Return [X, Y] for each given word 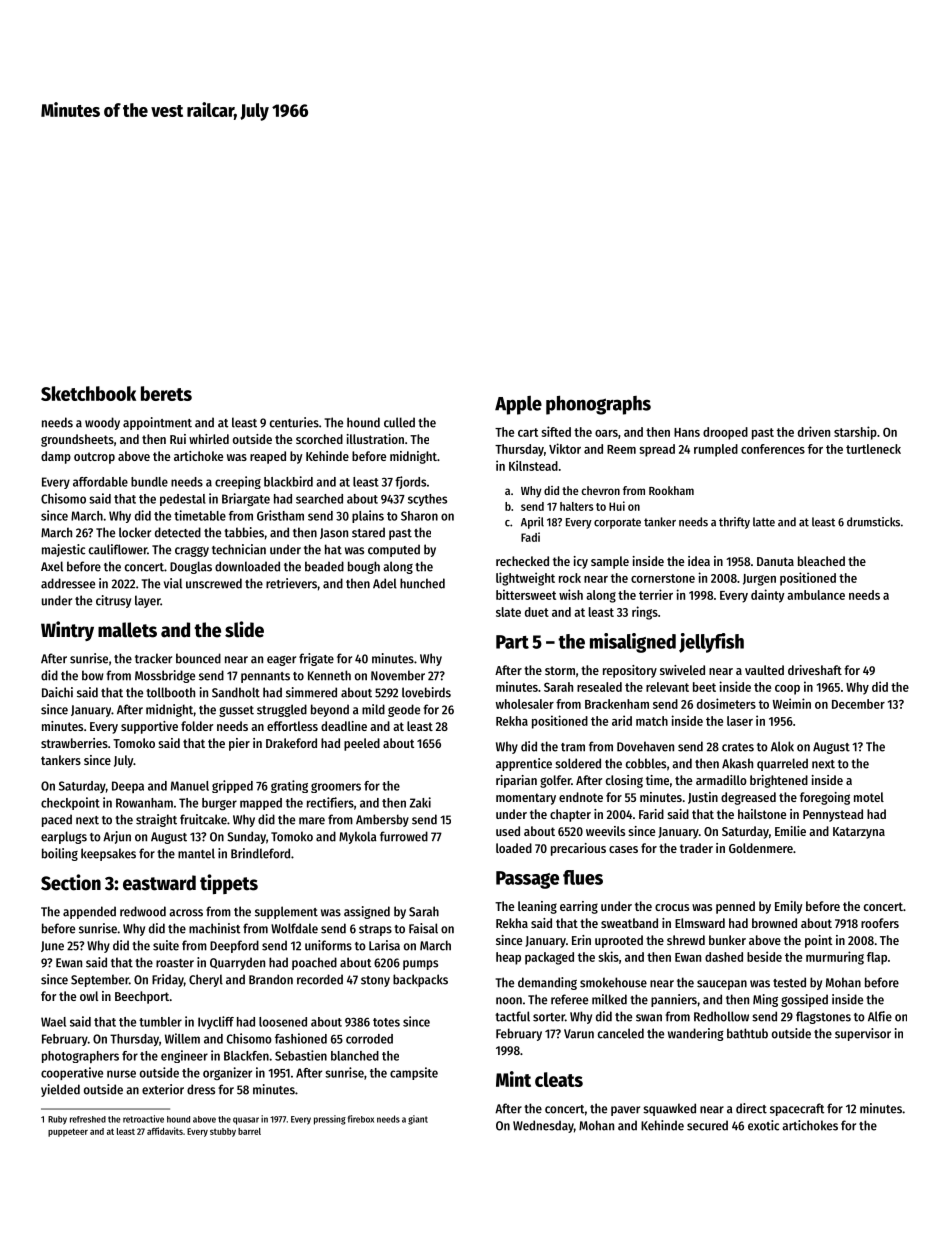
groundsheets [77, 440]
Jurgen [759, 580]
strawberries [74, 743]
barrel [249, 1131]
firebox [361, 1119]
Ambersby [382, 820]
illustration [375, 439]
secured [707, 1125]
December [858, 704]
